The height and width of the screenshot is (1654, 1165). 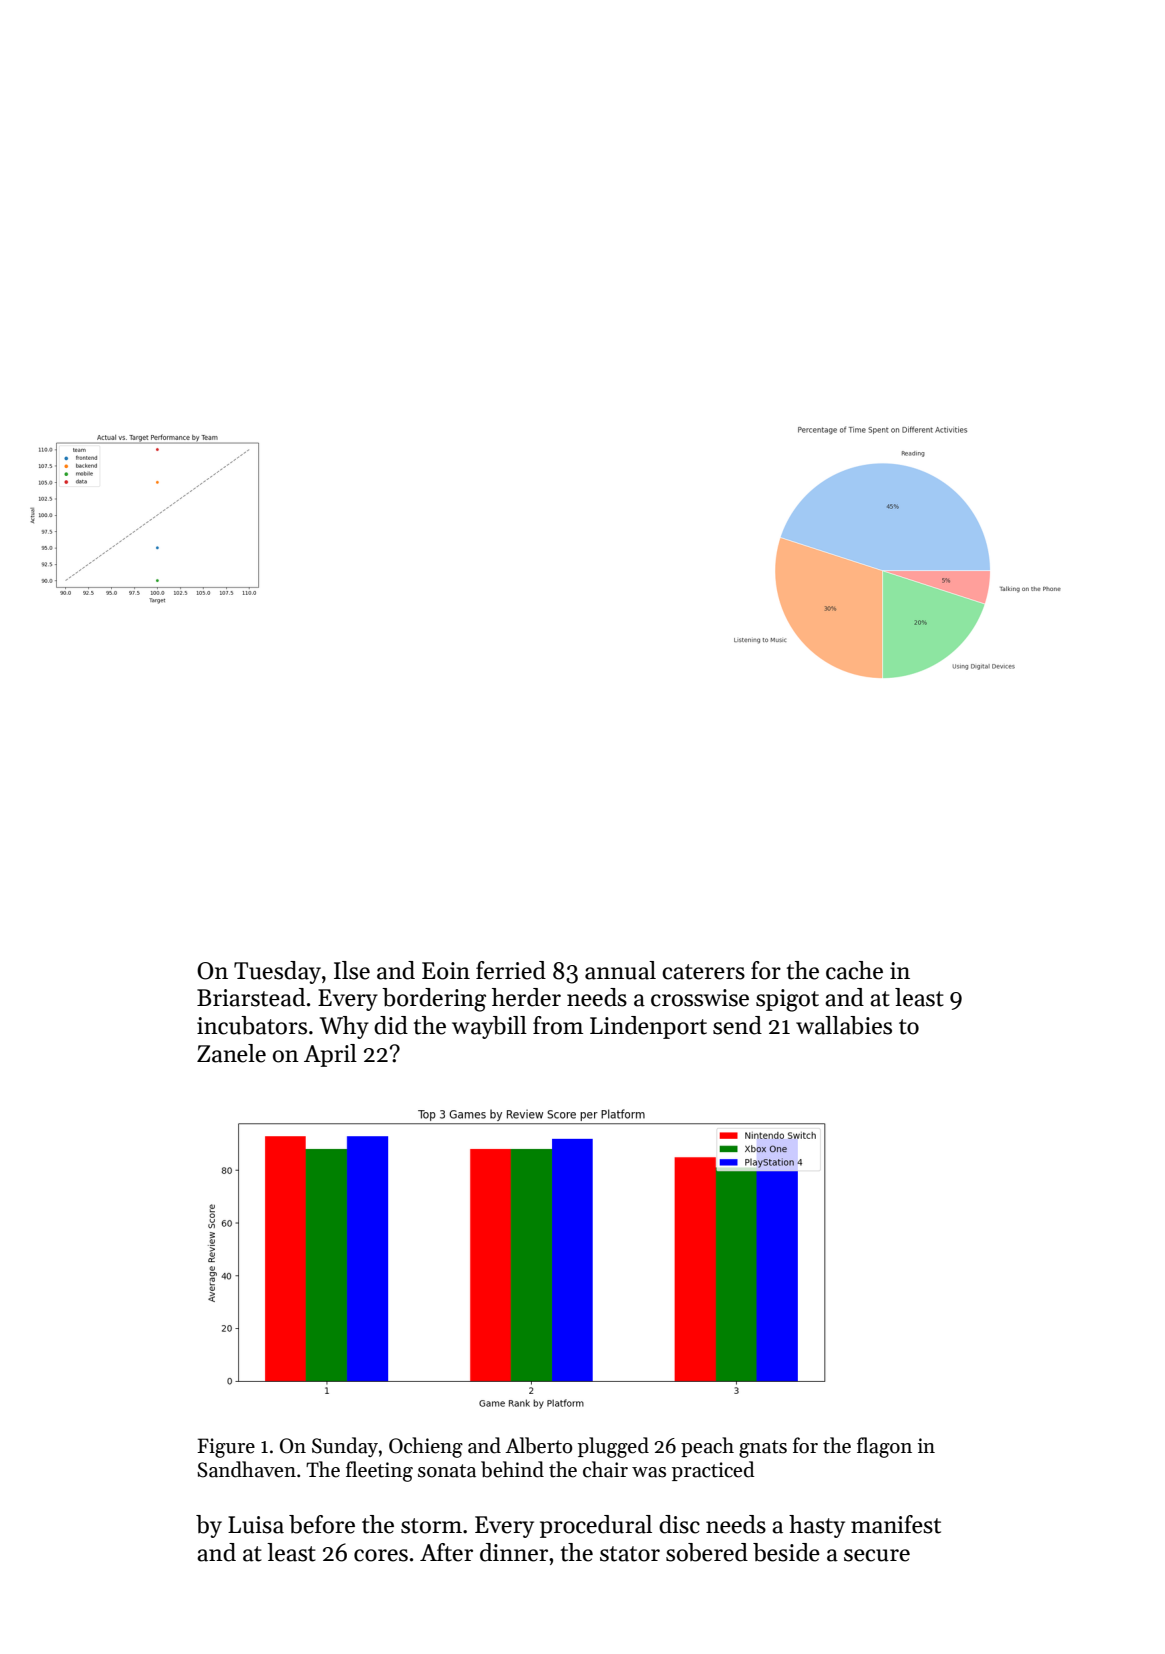 What do you see at coordinates (426, 1447) in the screenshot?
I see `Ochieng` at bounding box center [426, 1447].
